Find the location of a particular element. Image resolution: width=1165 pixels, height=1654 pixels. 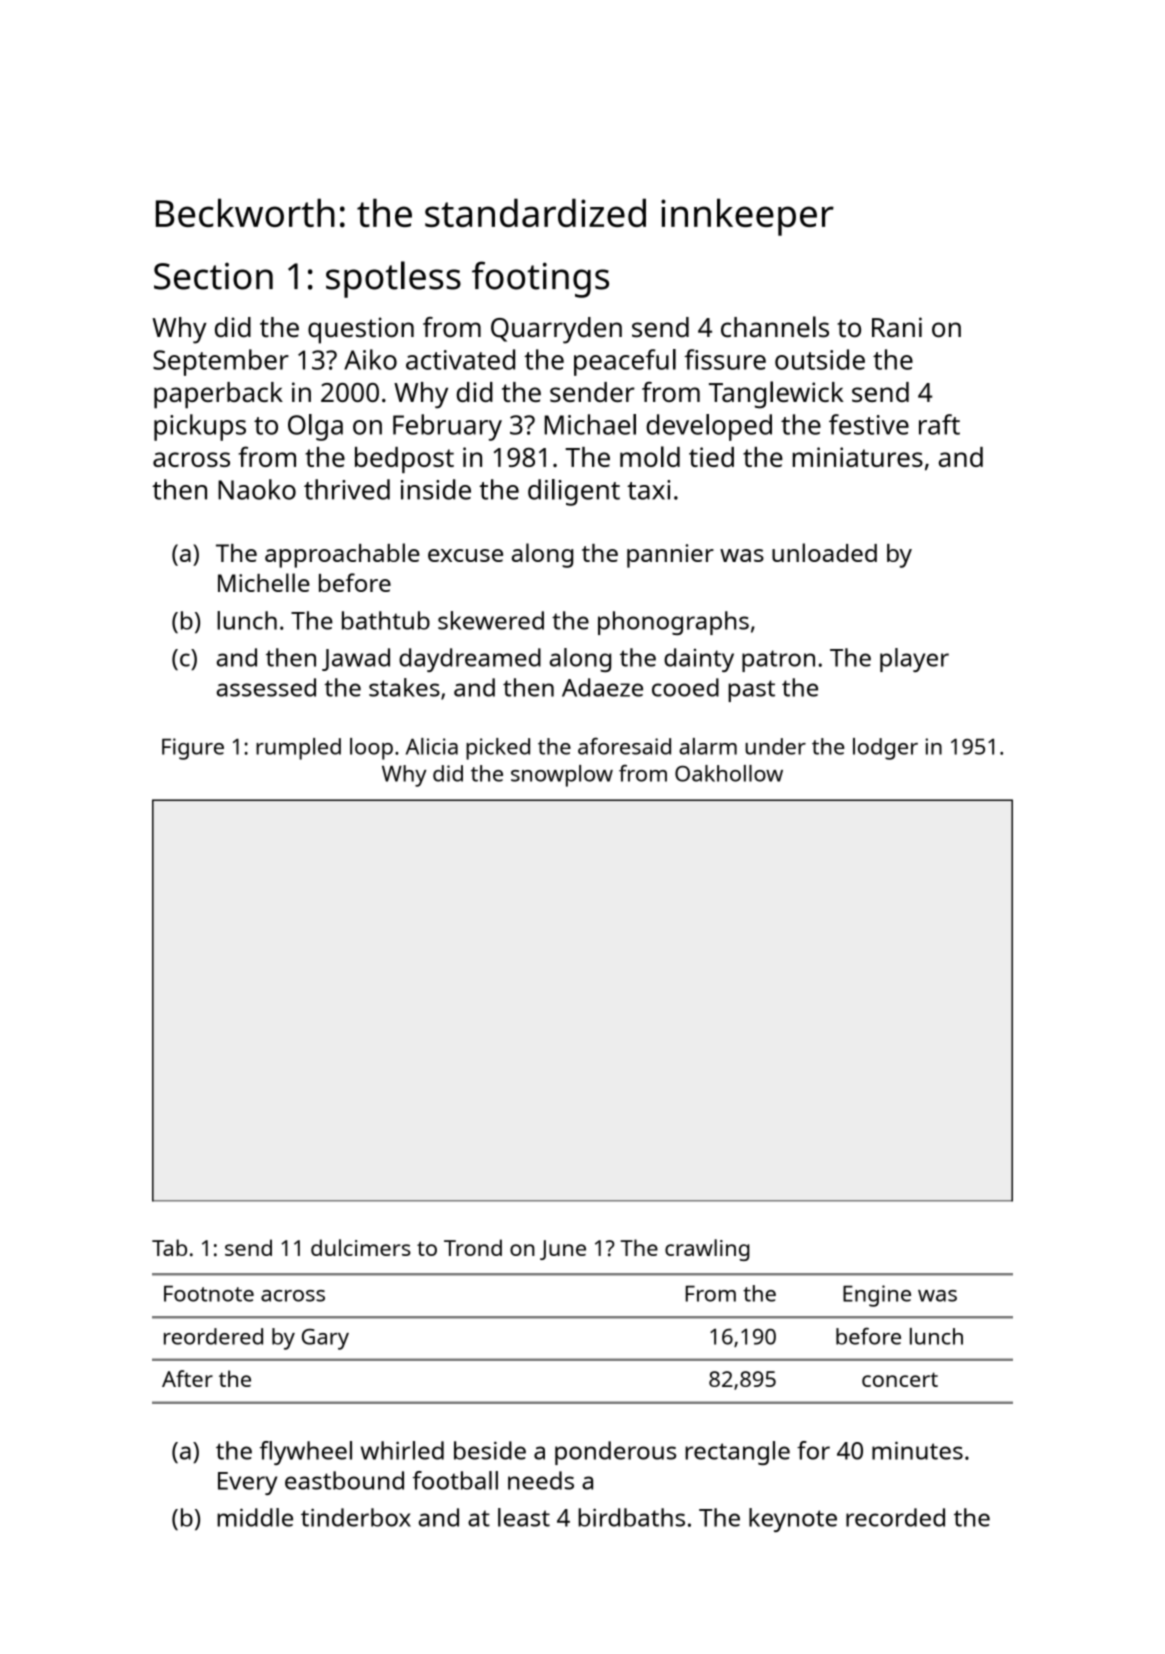

Gary is located at coordinates (325, 1339).
